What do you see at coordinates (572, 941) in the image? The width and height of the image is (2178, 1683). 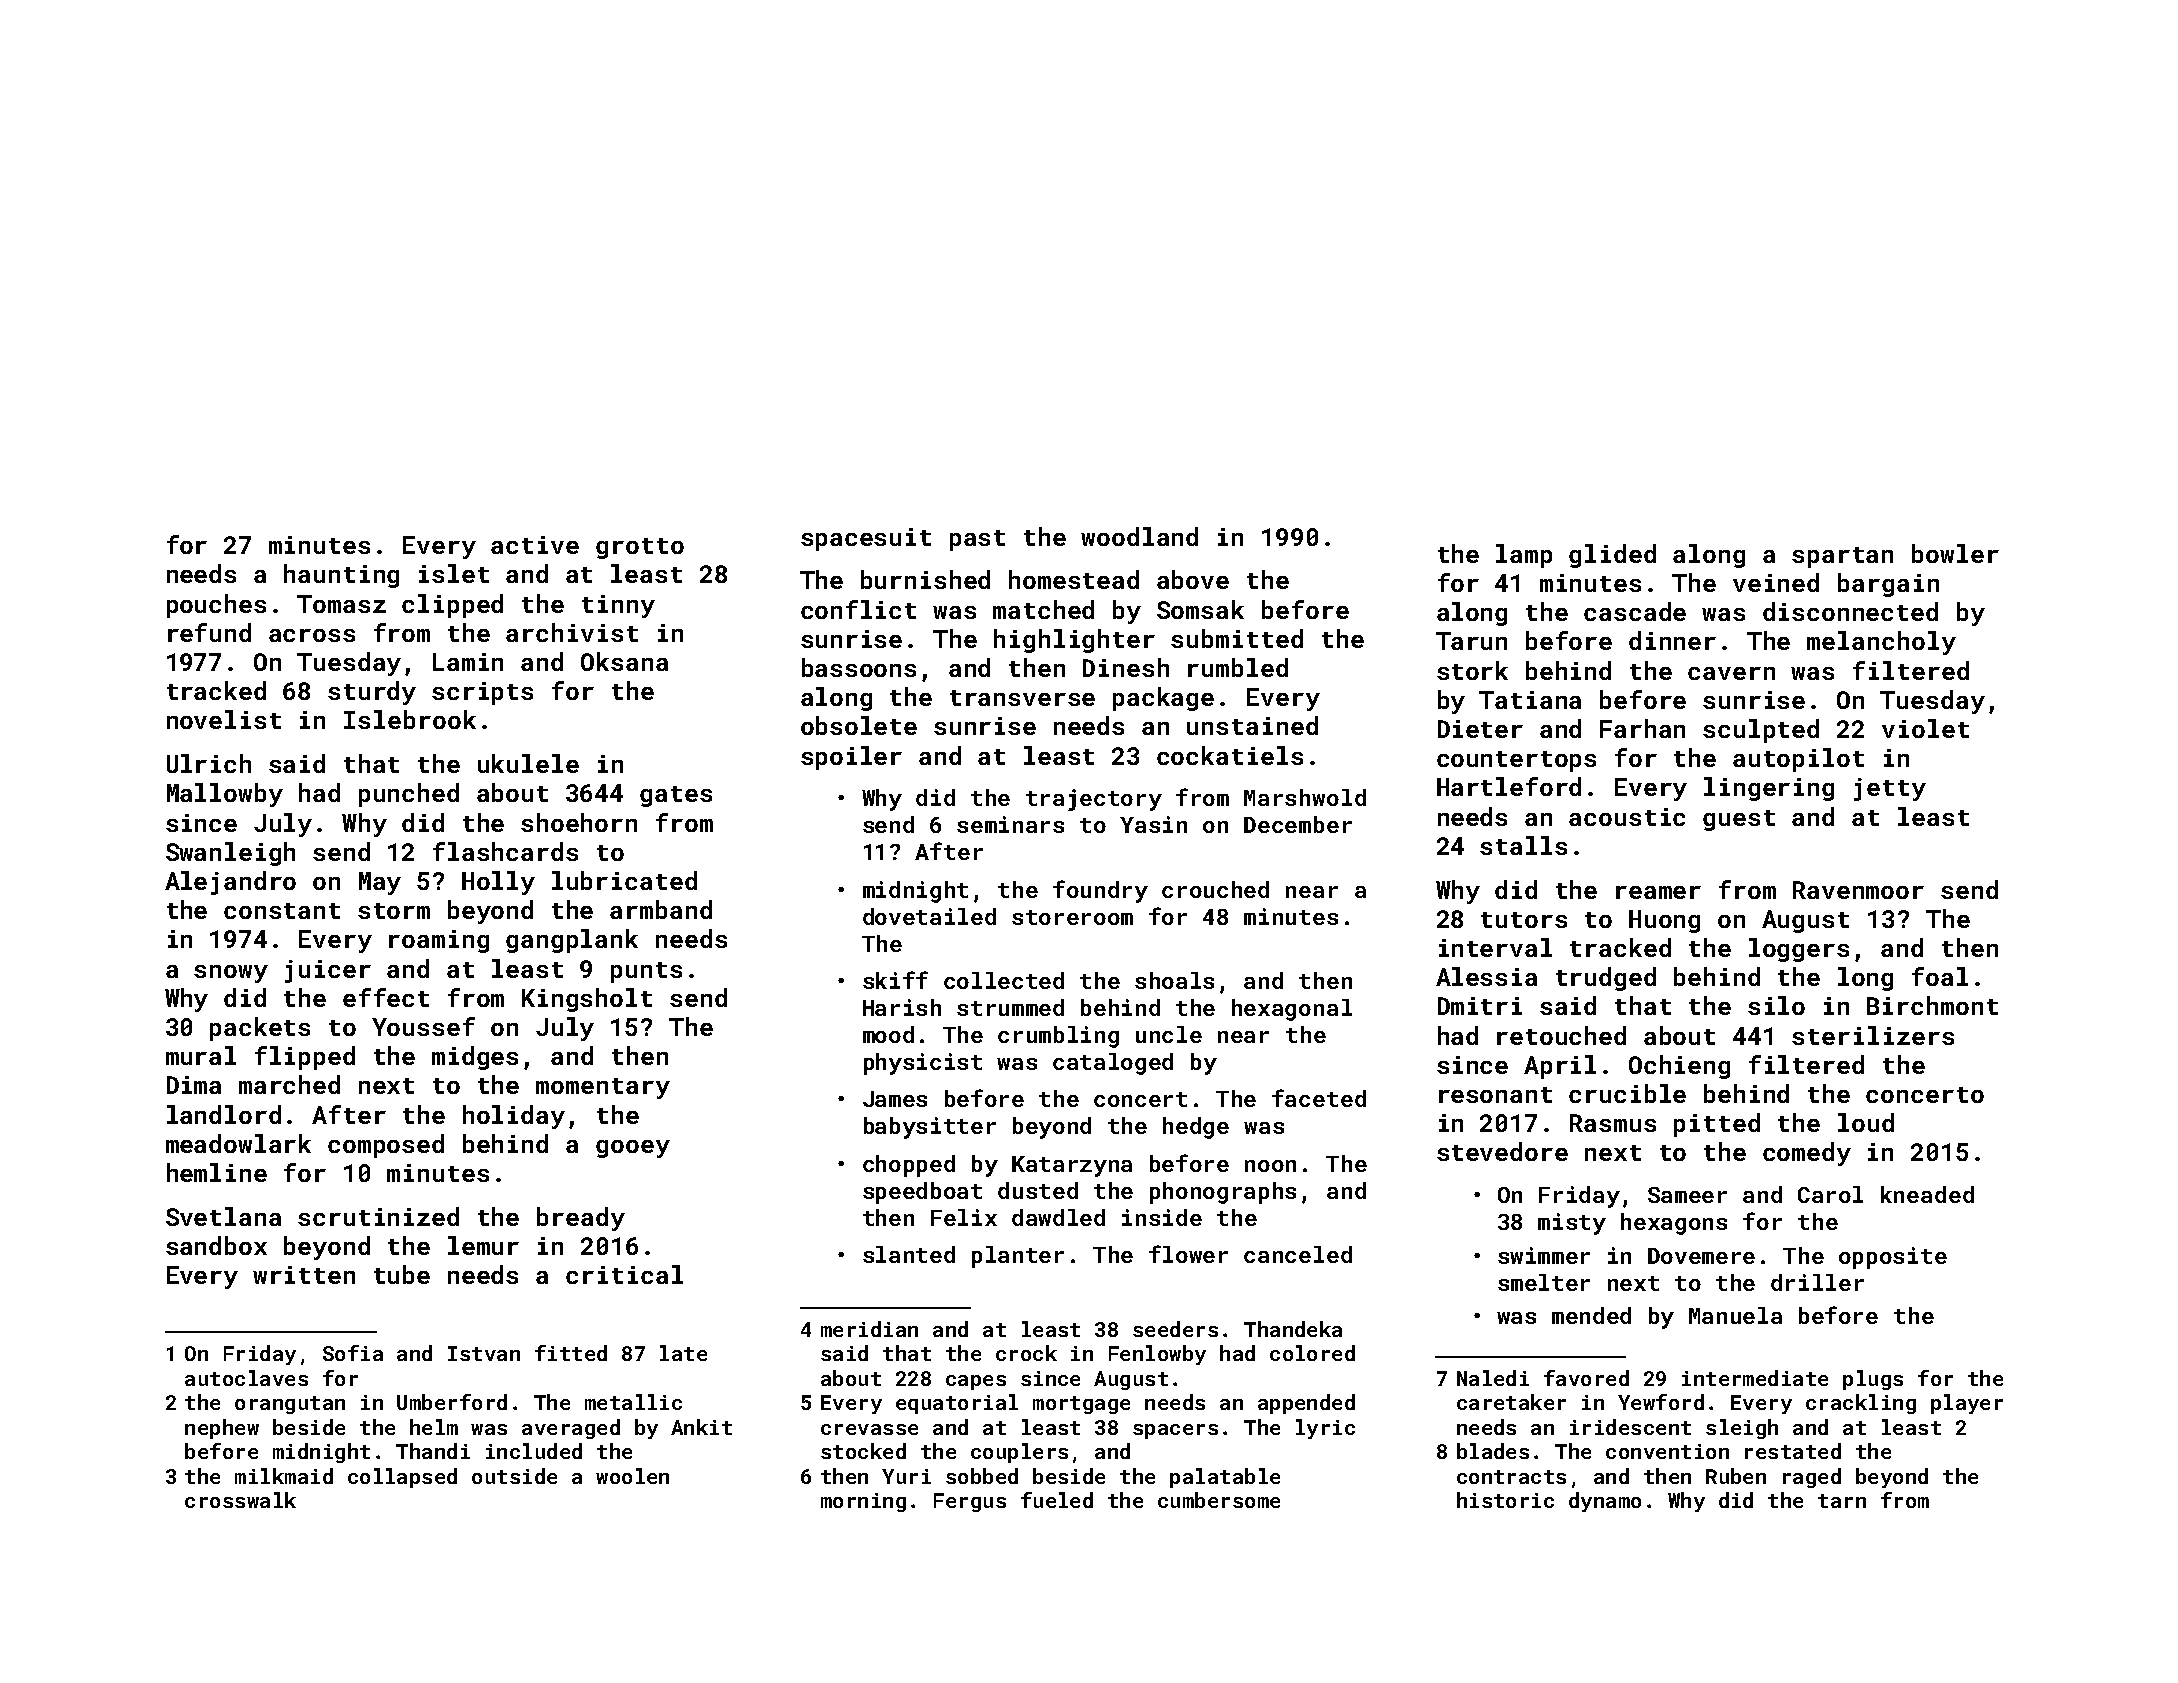 I see `gangplank` at bounding box center [572, 941].
